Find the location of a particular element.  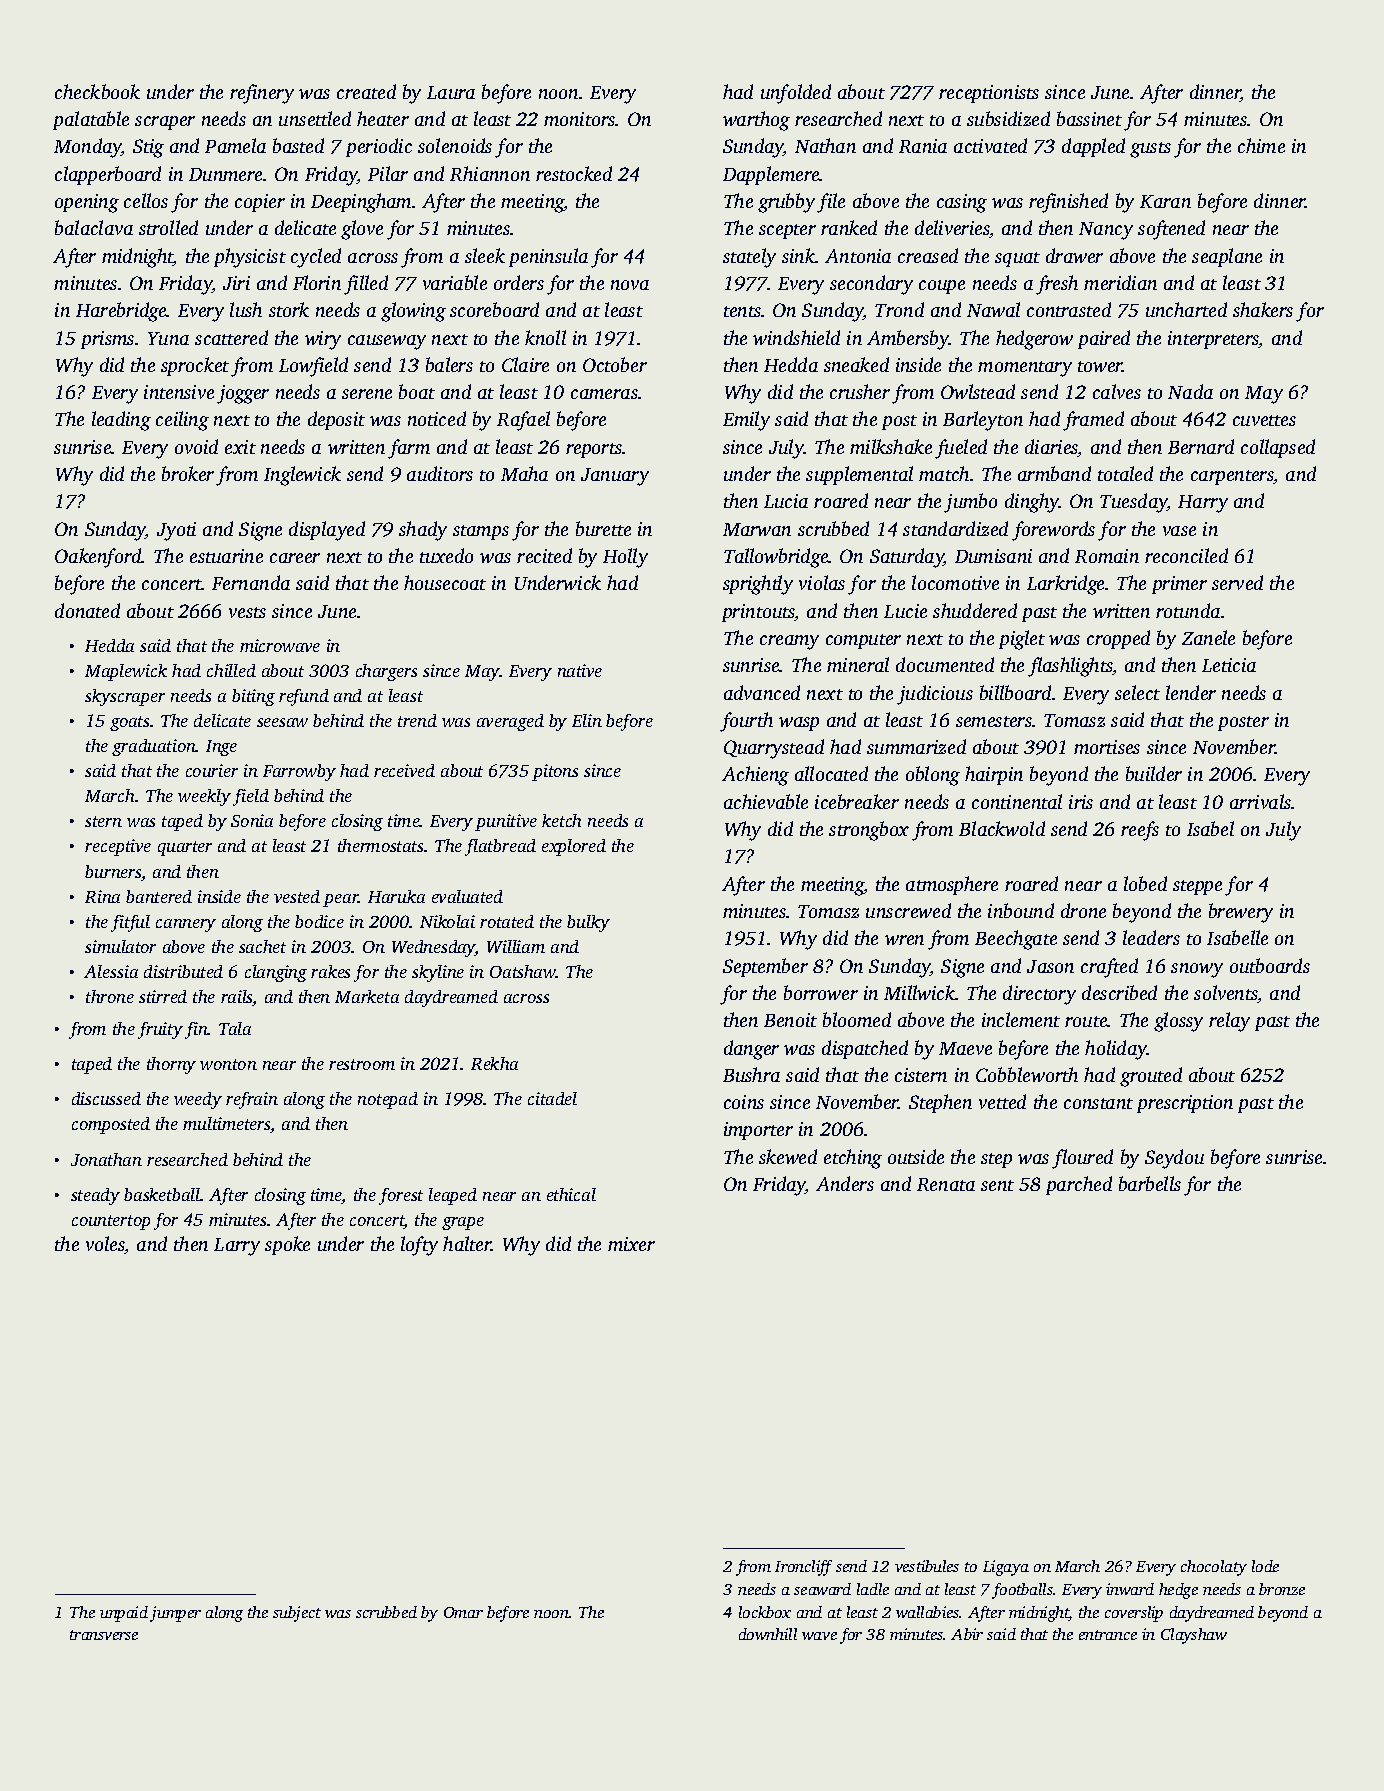

piglet is located at coordinates (1022, 640).
